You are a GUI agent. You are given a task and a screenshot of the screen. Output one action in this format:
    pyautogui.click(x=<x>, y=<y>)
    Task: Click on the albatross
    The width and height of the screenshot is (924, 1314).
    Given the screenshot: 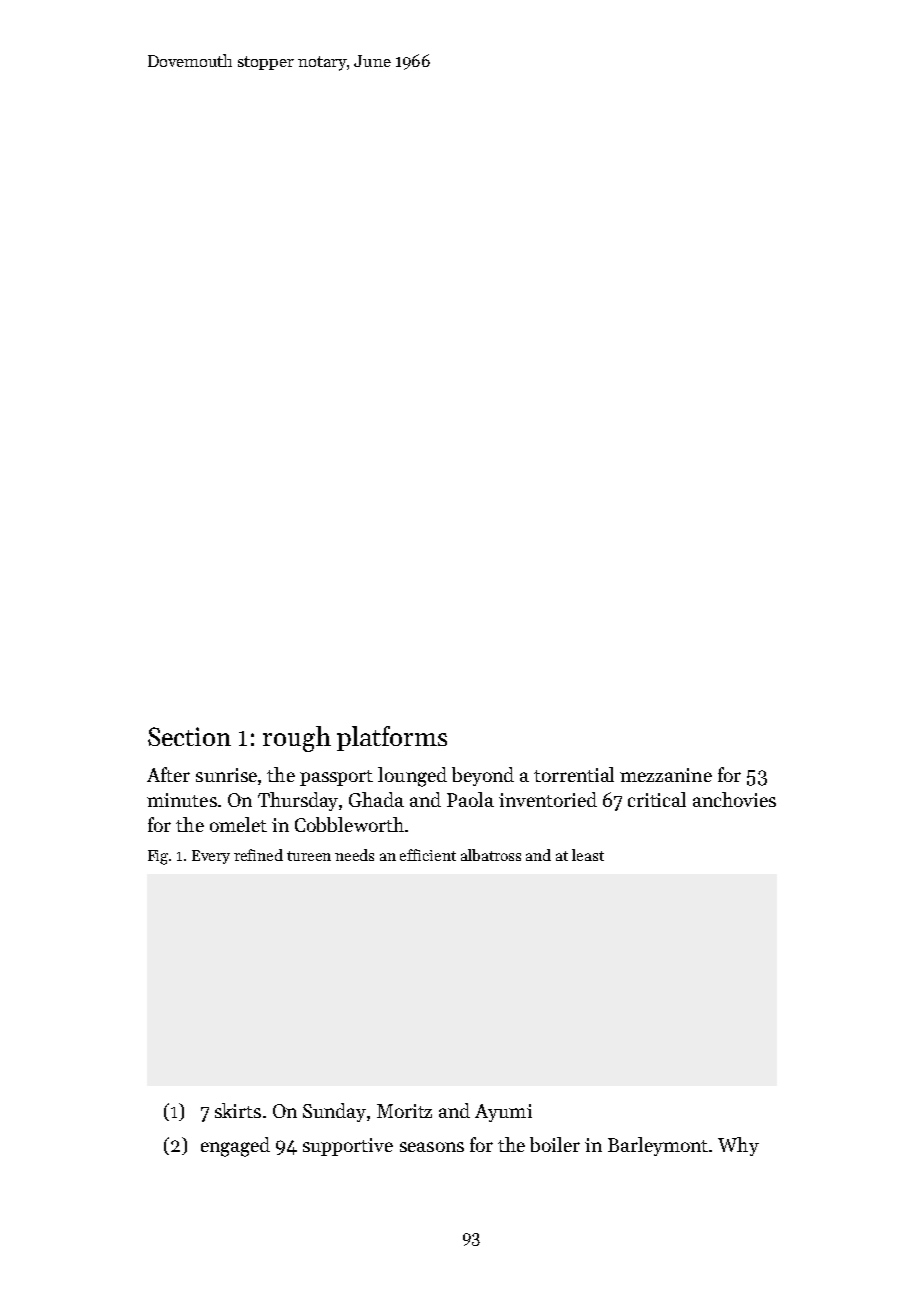 What is the action you would take?
    pyautogui.click(x=491, y=855)
